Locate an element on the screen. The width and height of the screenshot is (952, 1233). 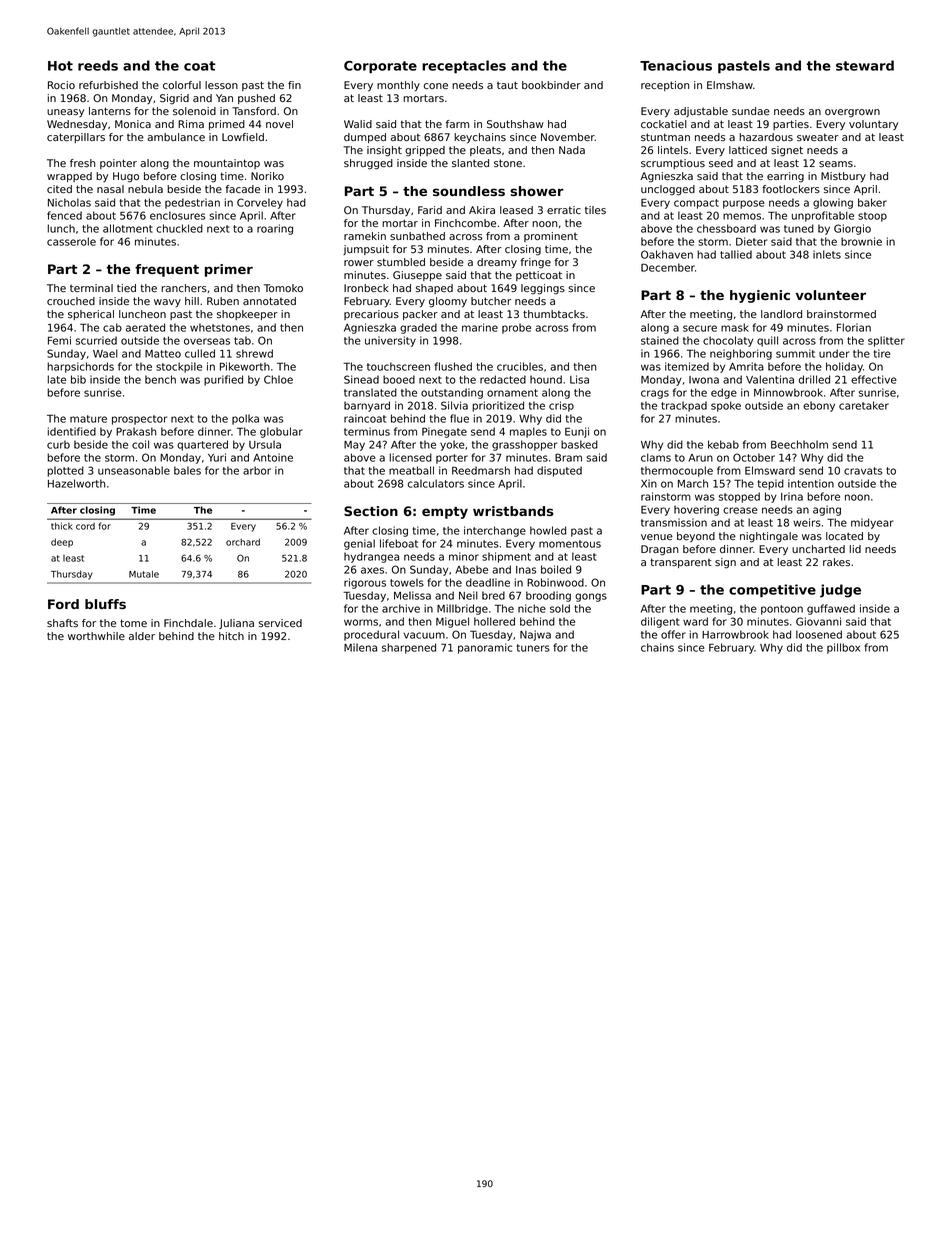
volunteer is located at coordinates (831, 295).
